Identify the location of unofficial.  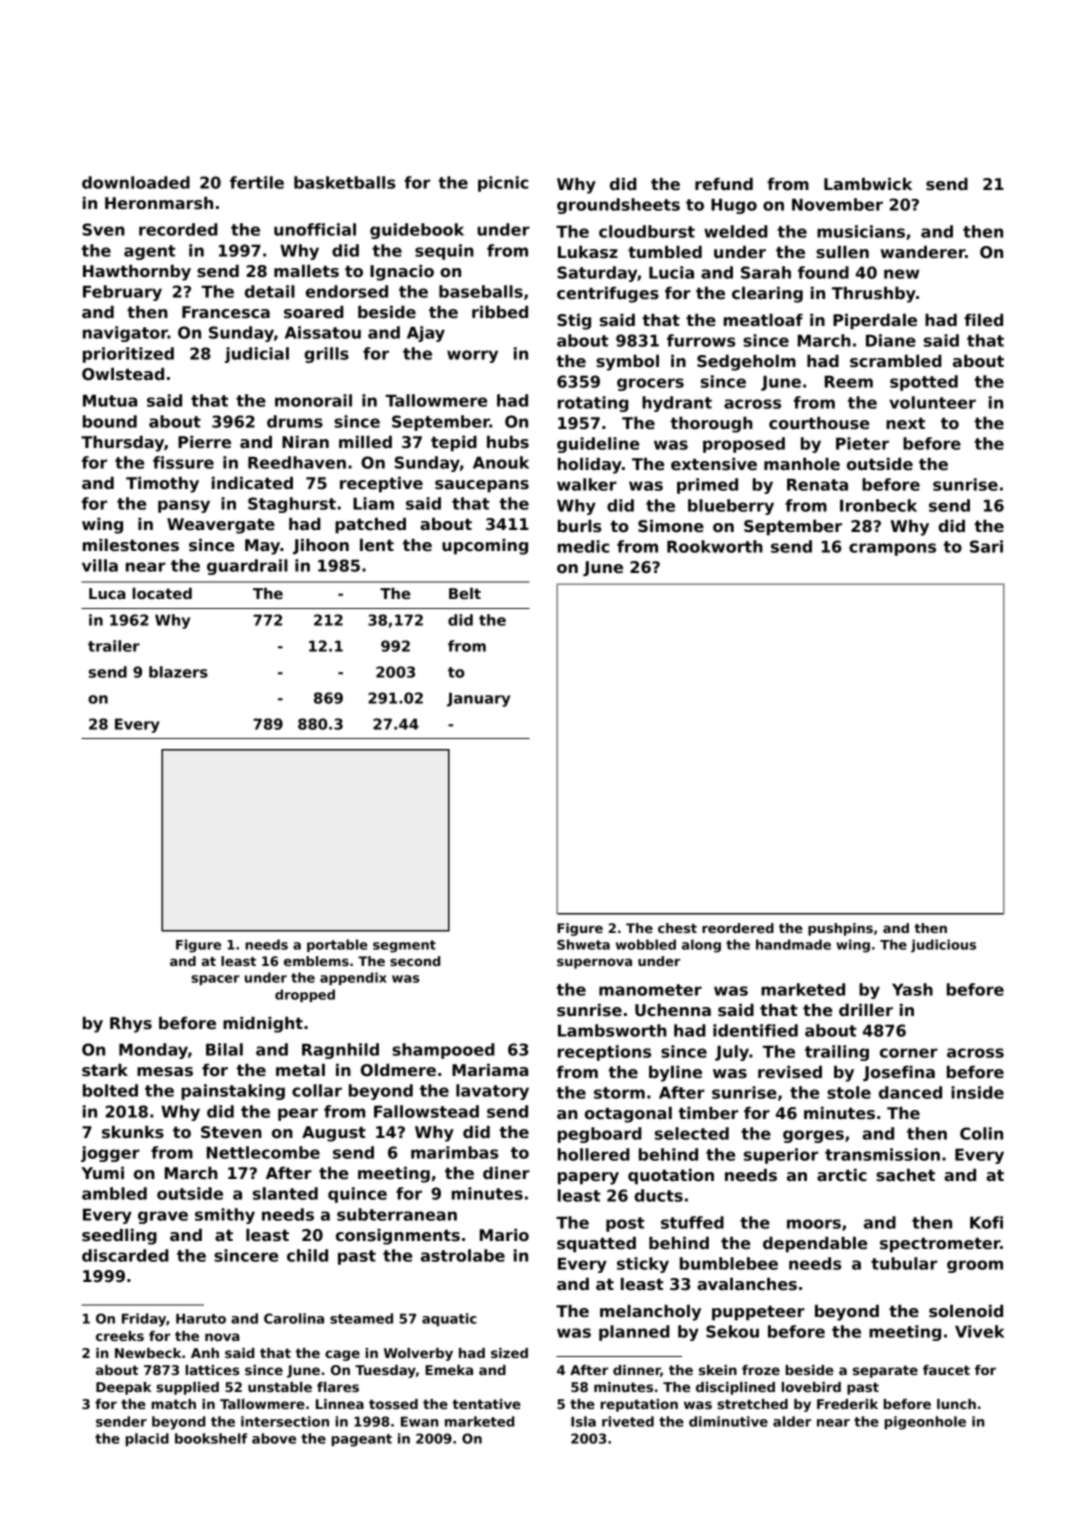
(315, 229).
